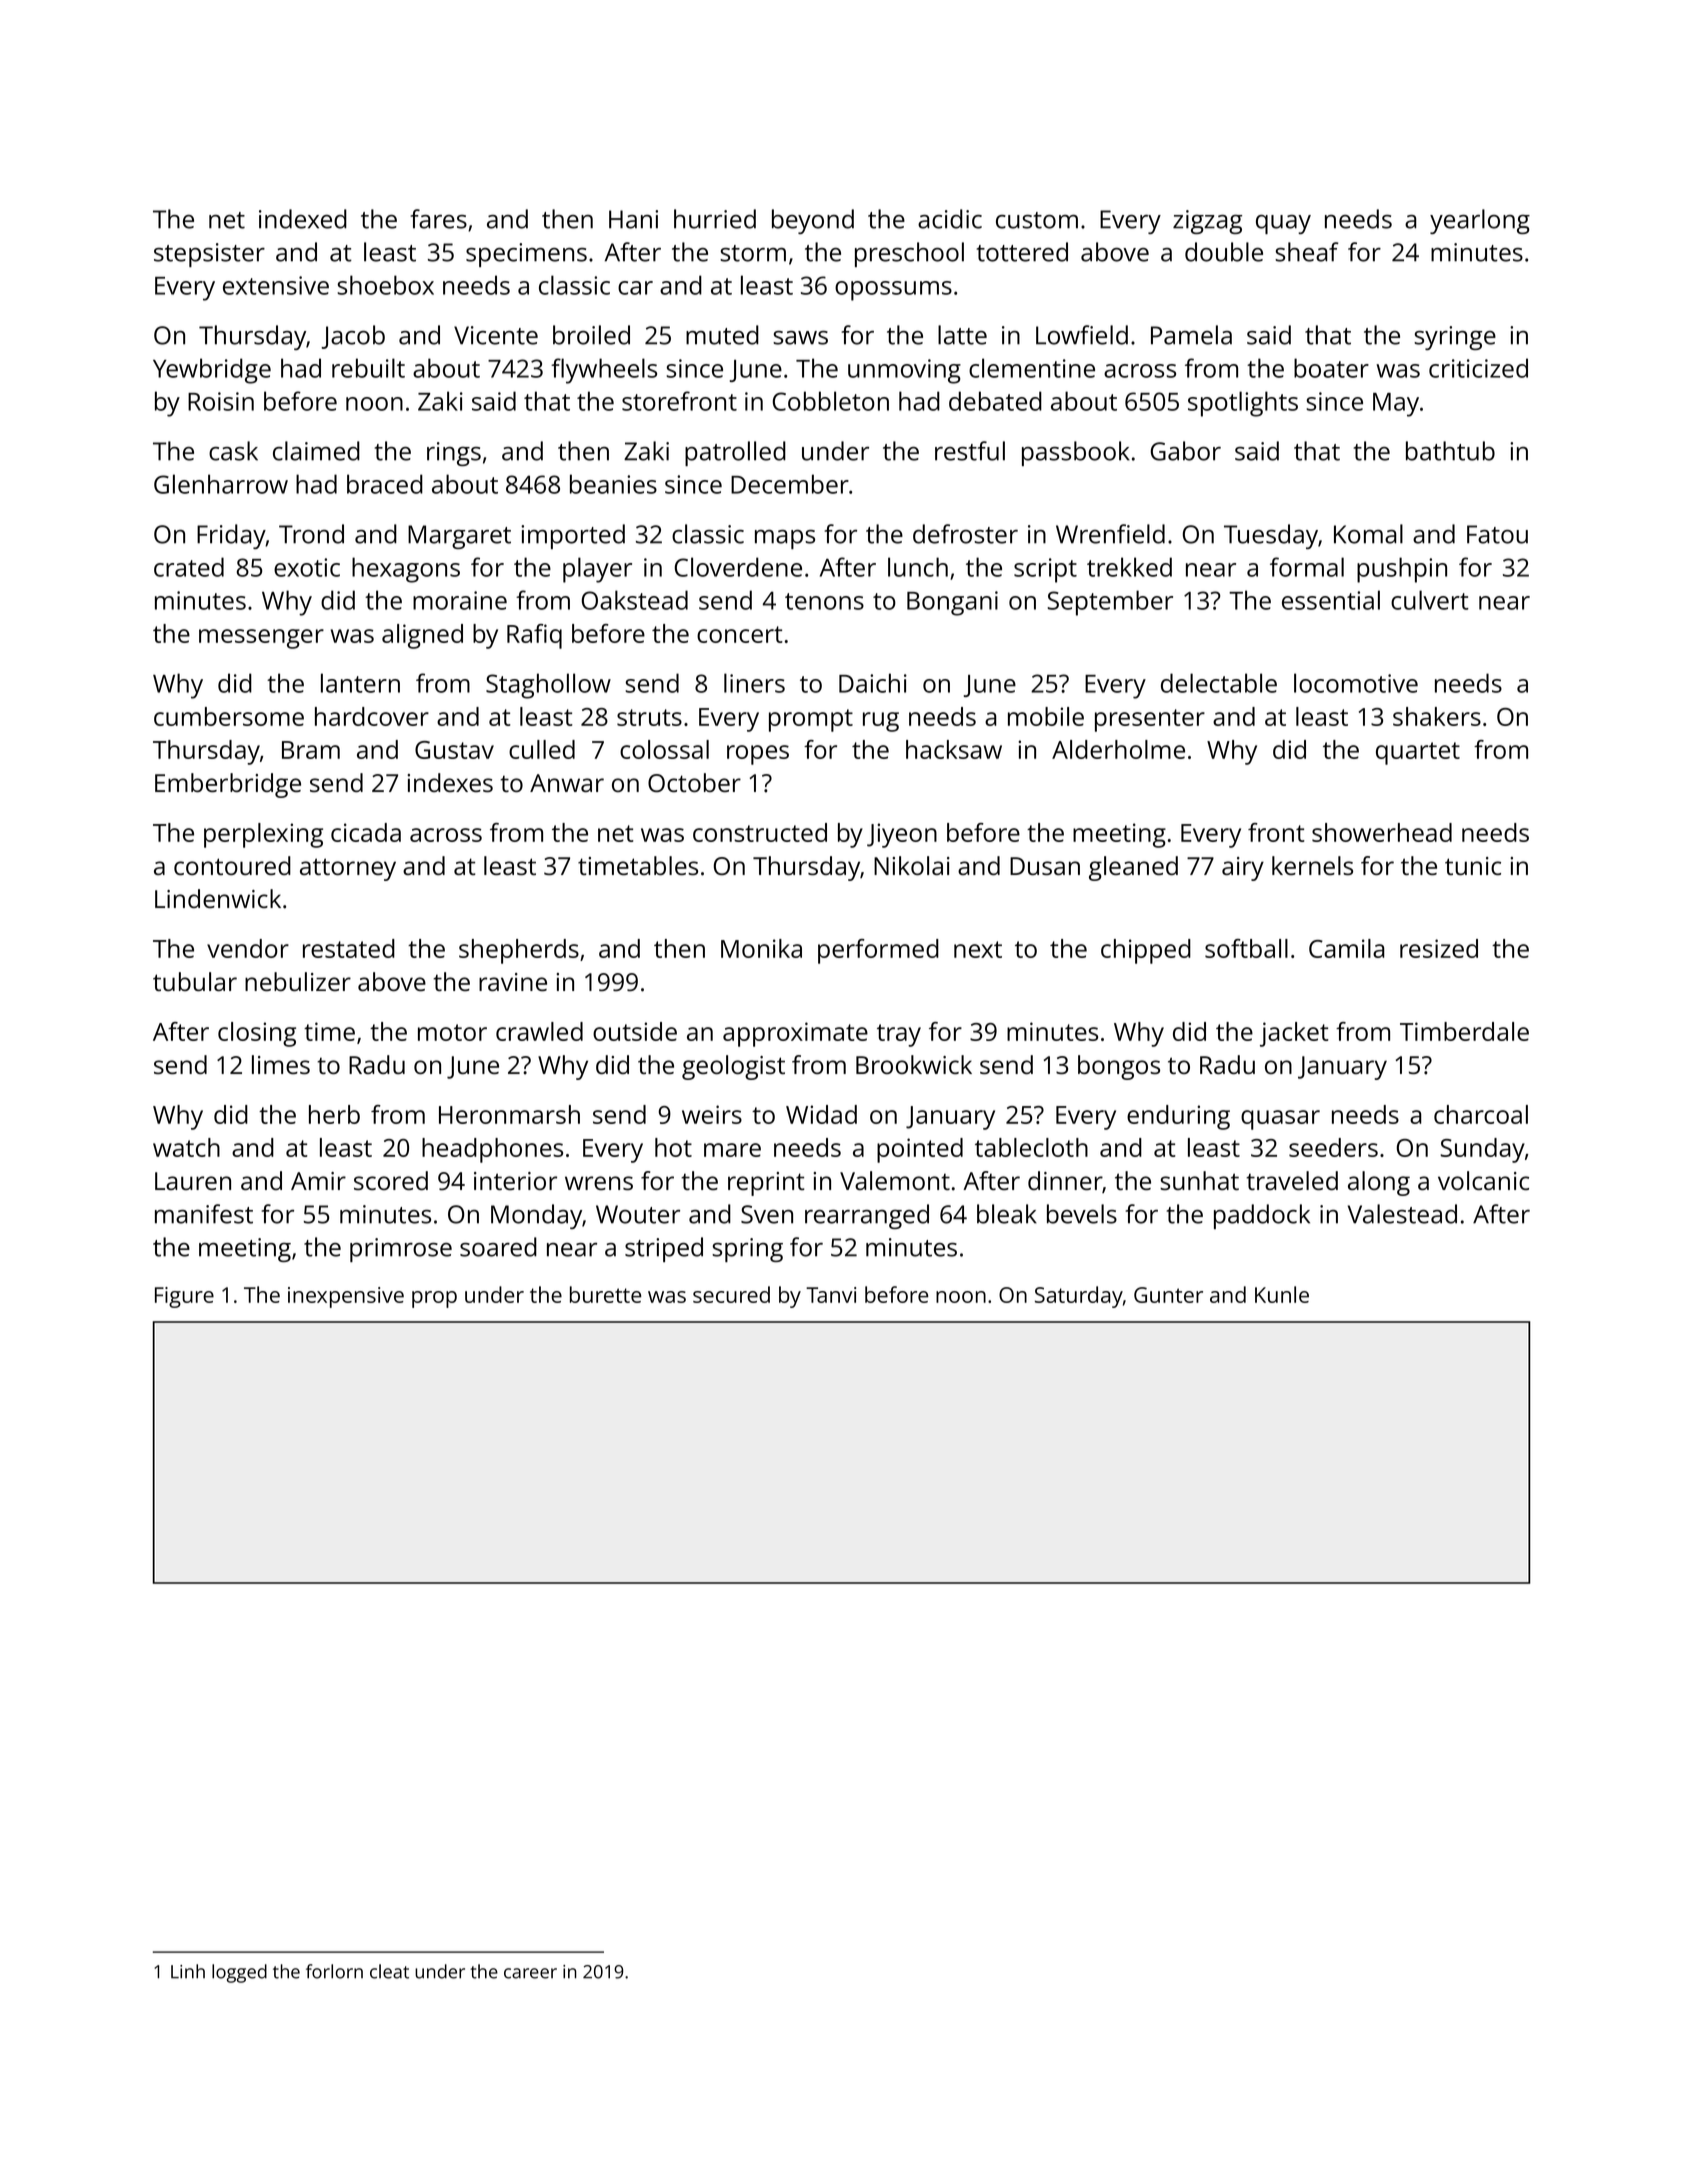  Describe the element at coordinates (1133, 868) in the document. I see `gleaned` at that location.
